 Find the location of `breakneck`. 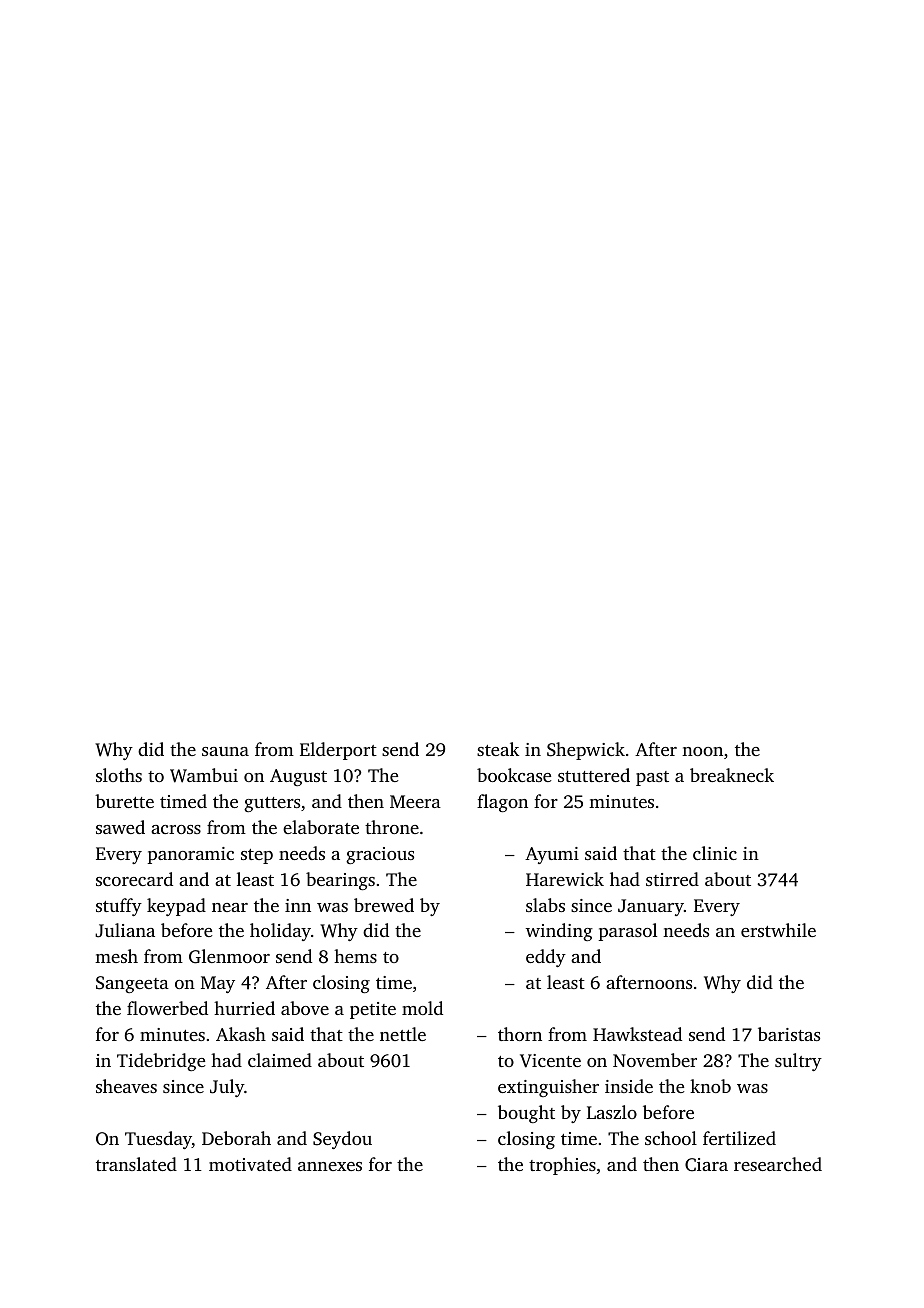

breakneck is located at coordinates (732, 775).
